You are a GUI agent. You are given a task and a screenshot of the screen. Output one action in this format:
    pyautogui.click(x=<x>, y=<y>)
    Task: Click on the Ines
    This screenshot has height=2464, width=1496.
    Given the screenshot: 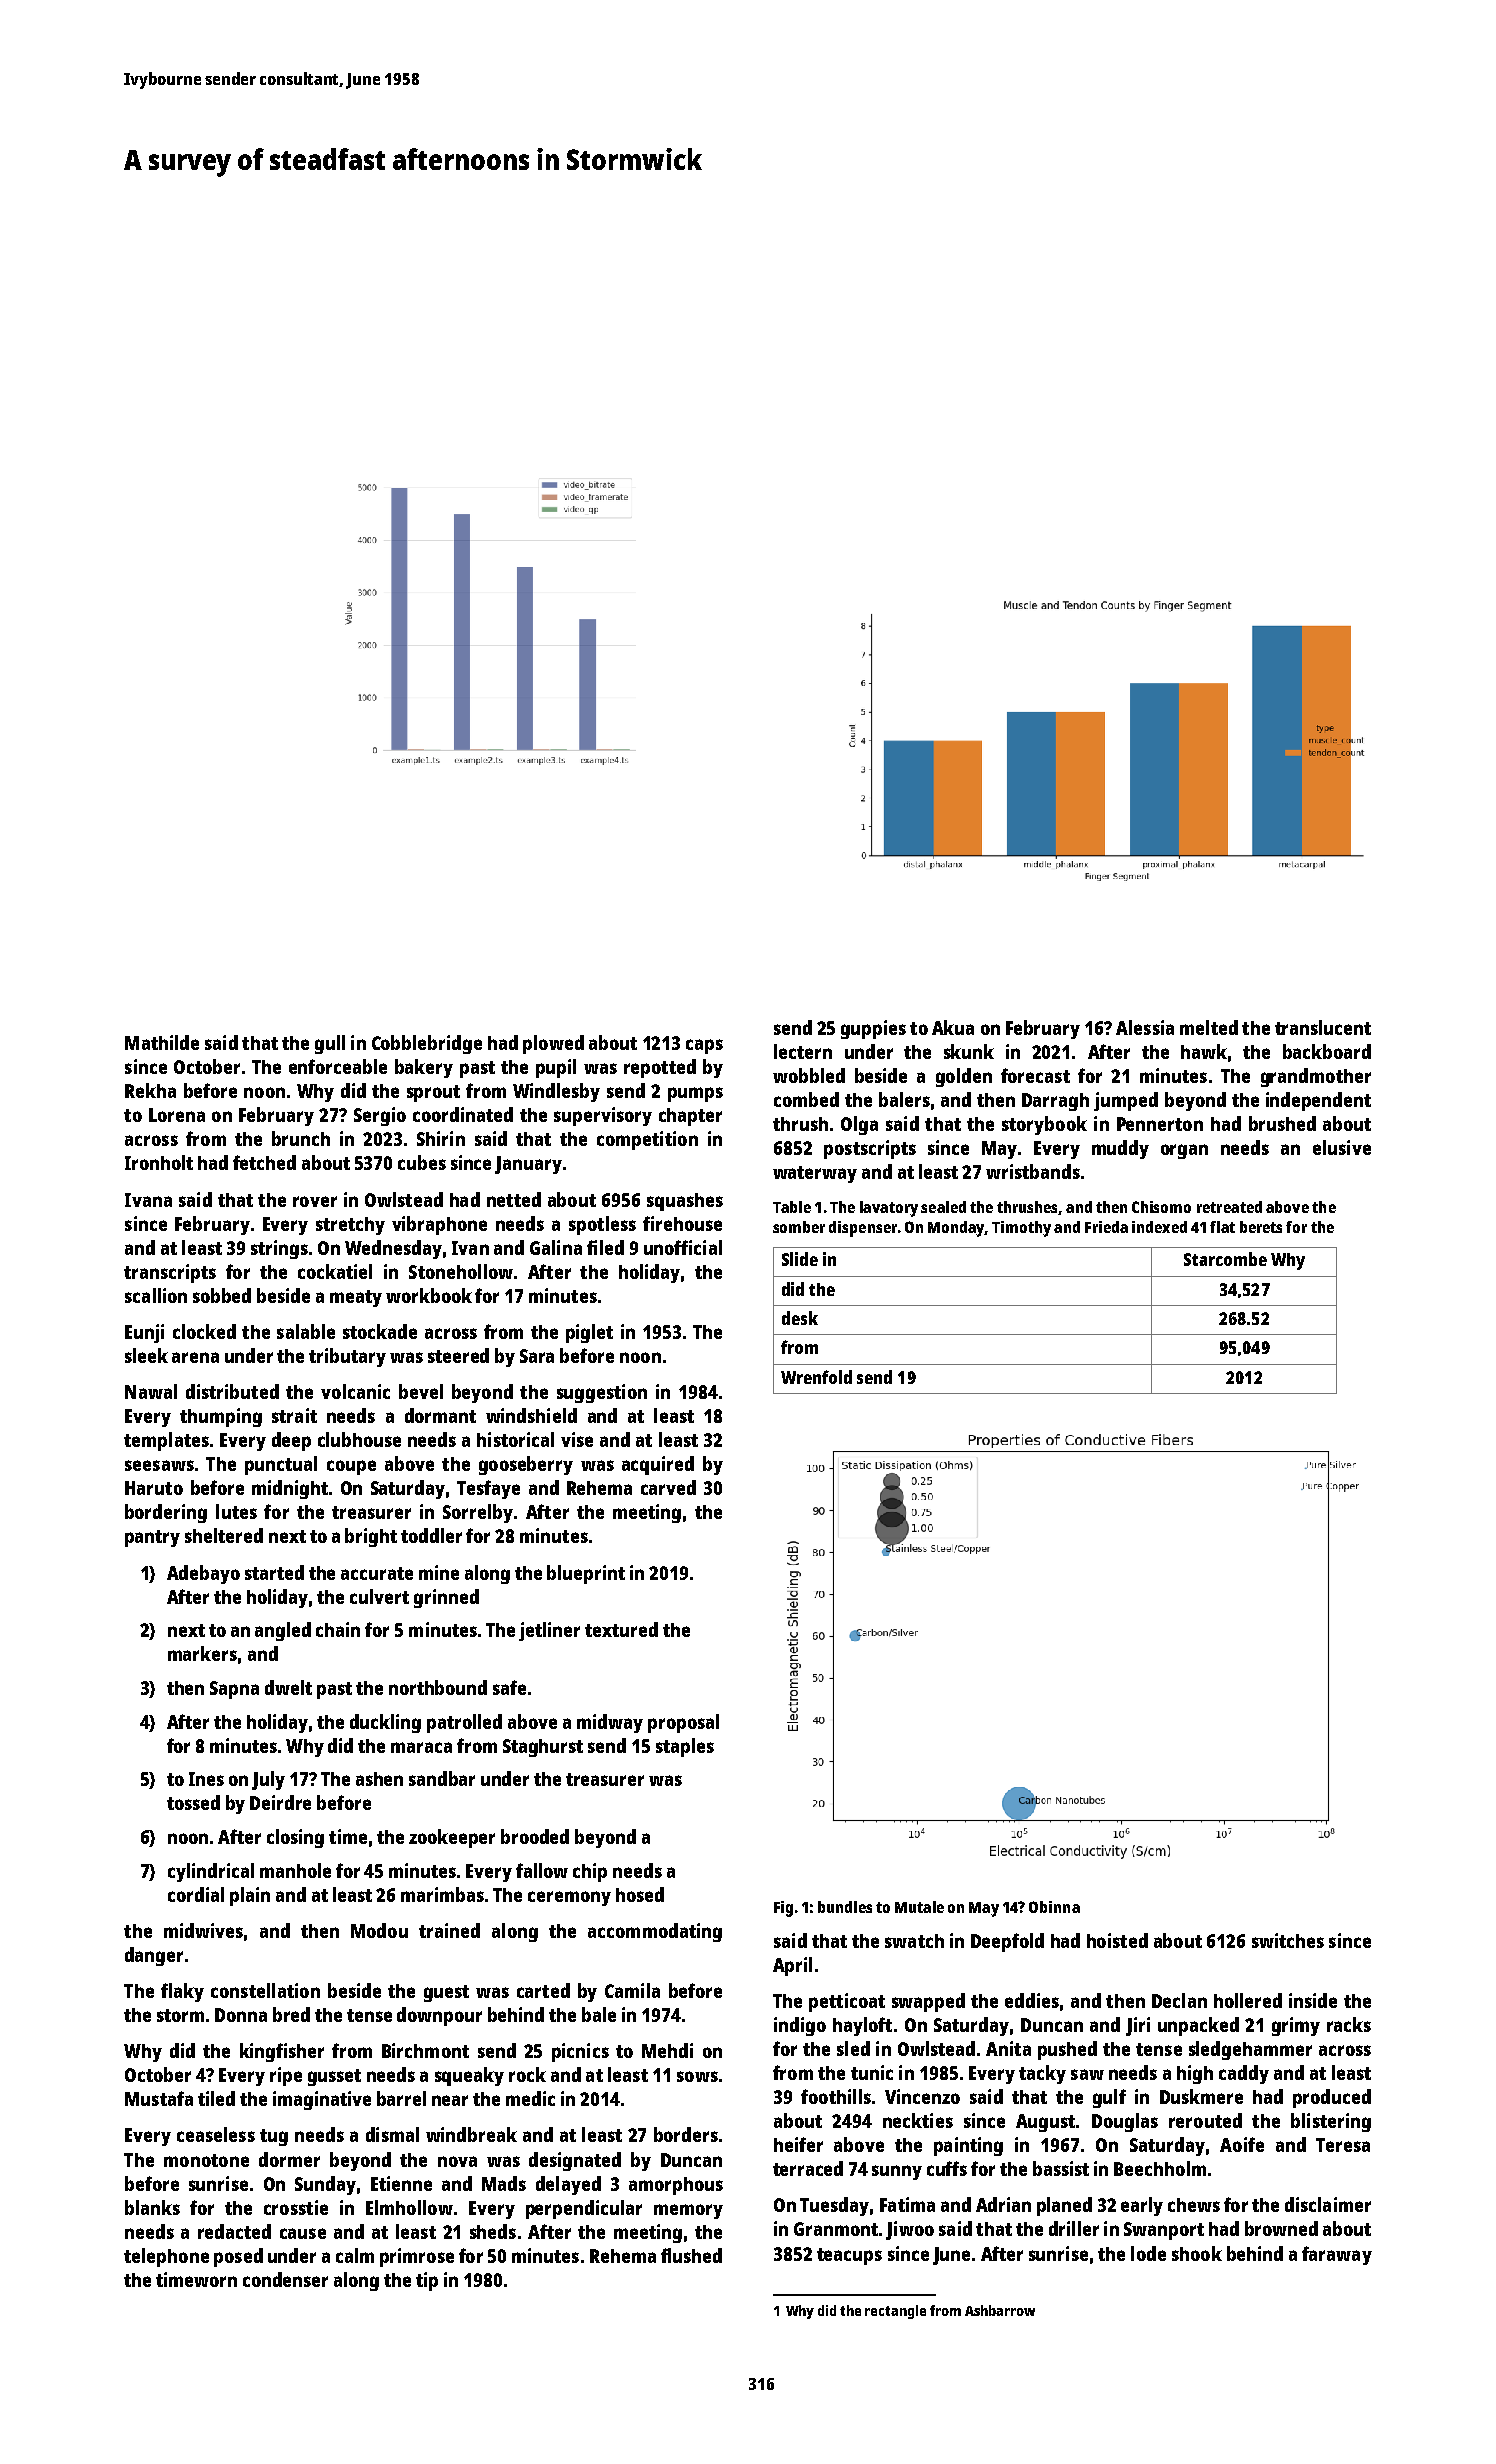 What is the action you would take?
    pyautogui.click(x=206, y=1779)
